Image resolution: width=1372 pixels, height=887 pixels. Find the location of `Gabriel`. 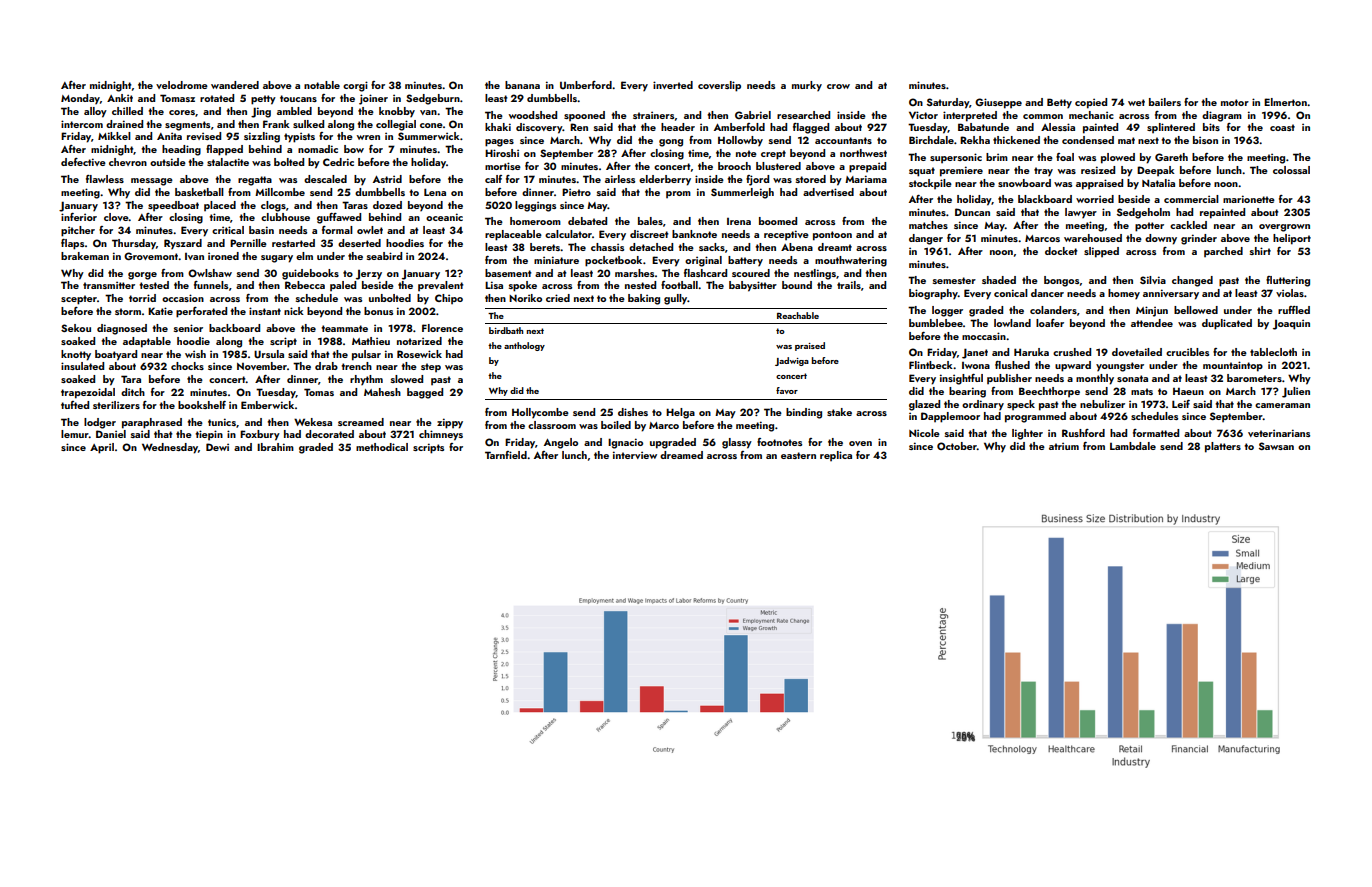

Gabriel is located at coordinates (753, 115).
